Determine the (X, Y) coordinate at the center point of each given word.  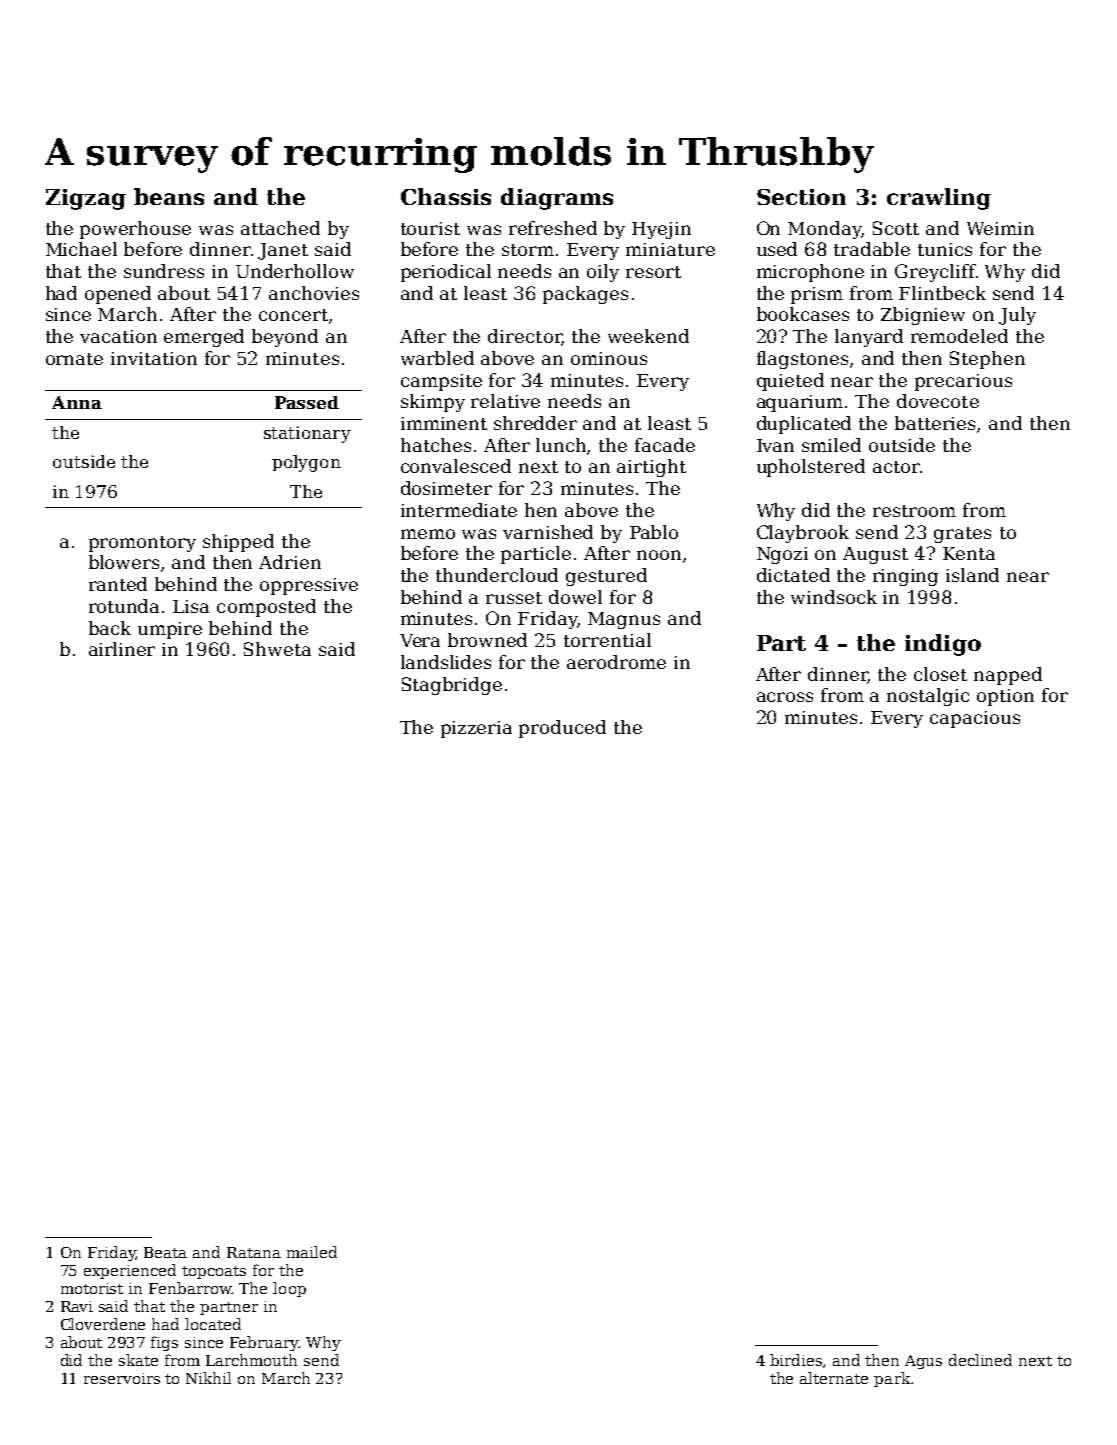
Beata (165, 1252)
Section (801, 197)
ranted (118, 584)
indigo (943, 645)
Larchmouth (251, 1360)
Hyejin (661, 230)
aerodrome (616, 662)
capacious (975, 719)
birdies (796, 1360)
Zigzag (86, 199)
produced (562, 729)
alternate (834, 1378)
